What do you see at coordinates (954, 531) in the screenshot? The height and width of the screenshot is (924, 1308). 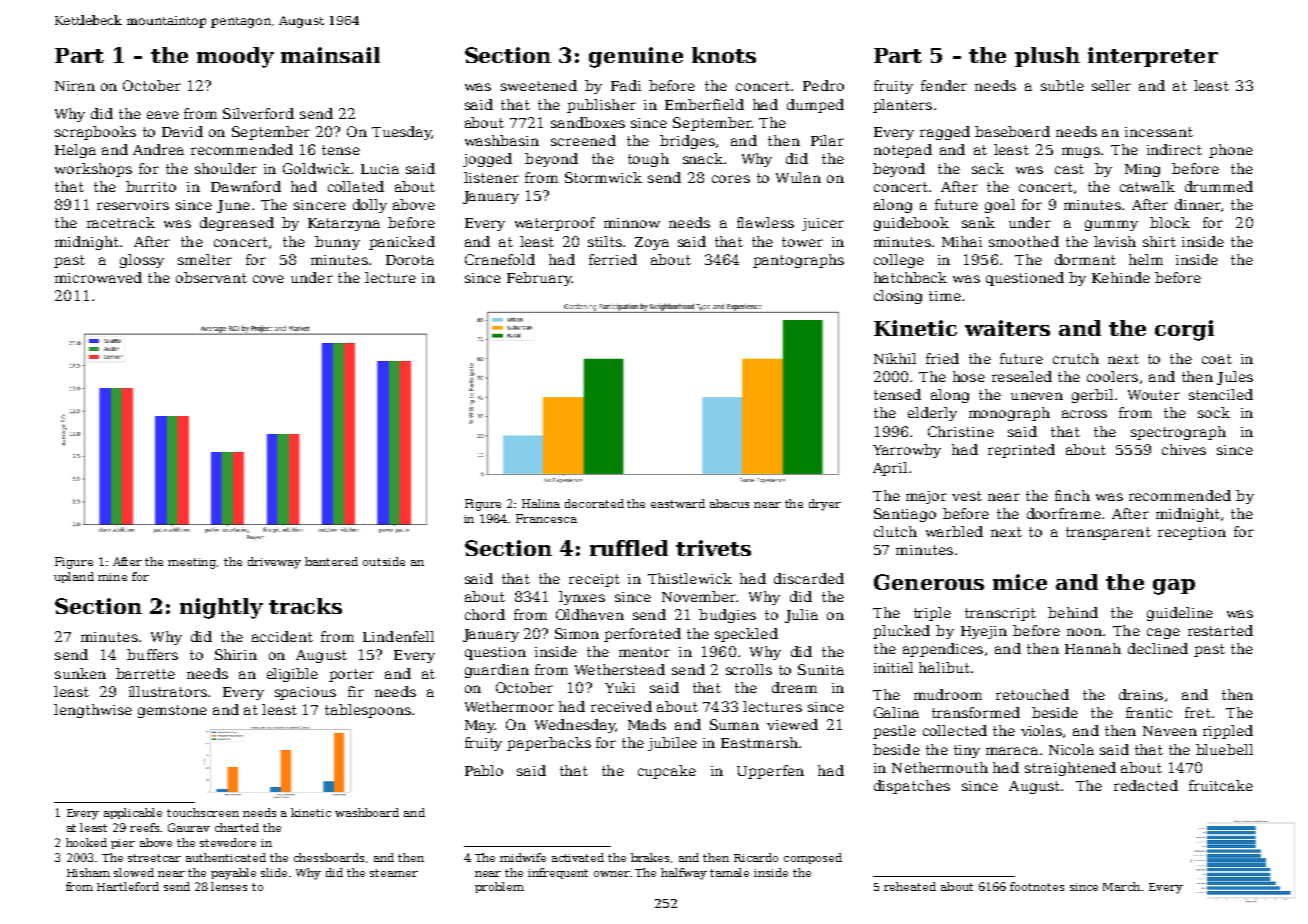 I see `warbled` at bounding box center [954, 531].
